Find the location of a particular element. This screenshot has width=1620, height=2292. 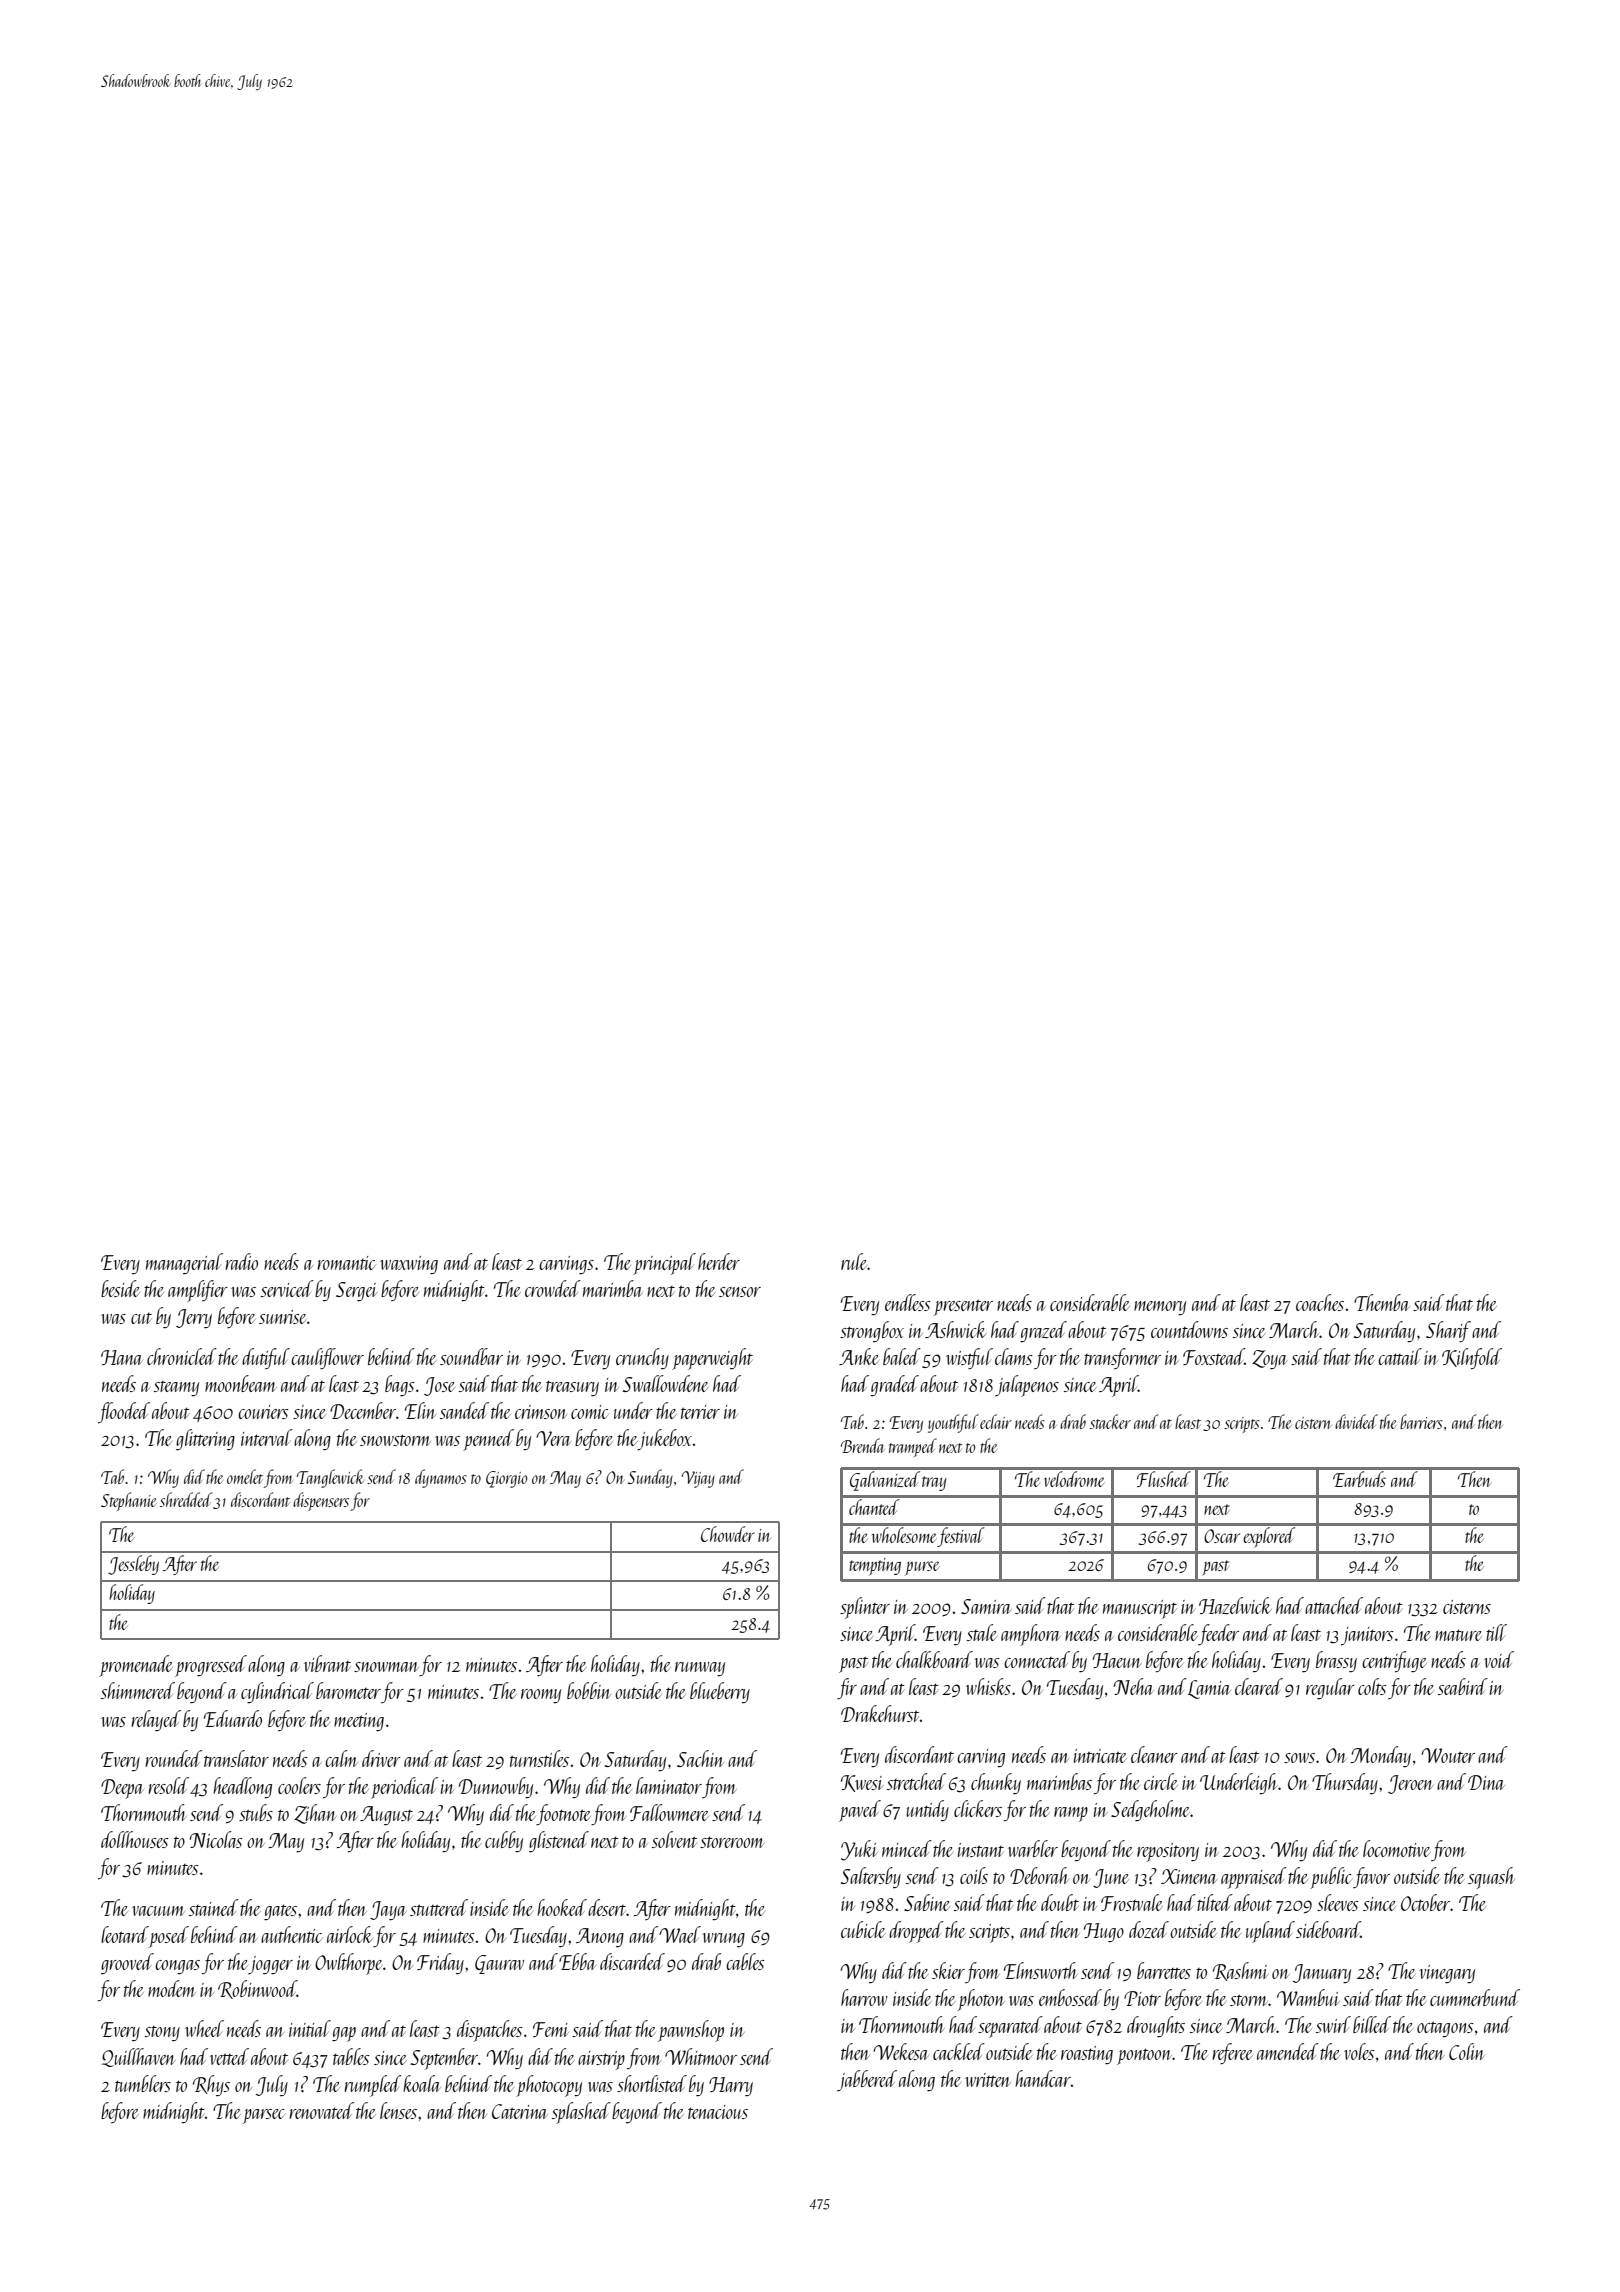

hooked is located at coordinates (562, 1907).
